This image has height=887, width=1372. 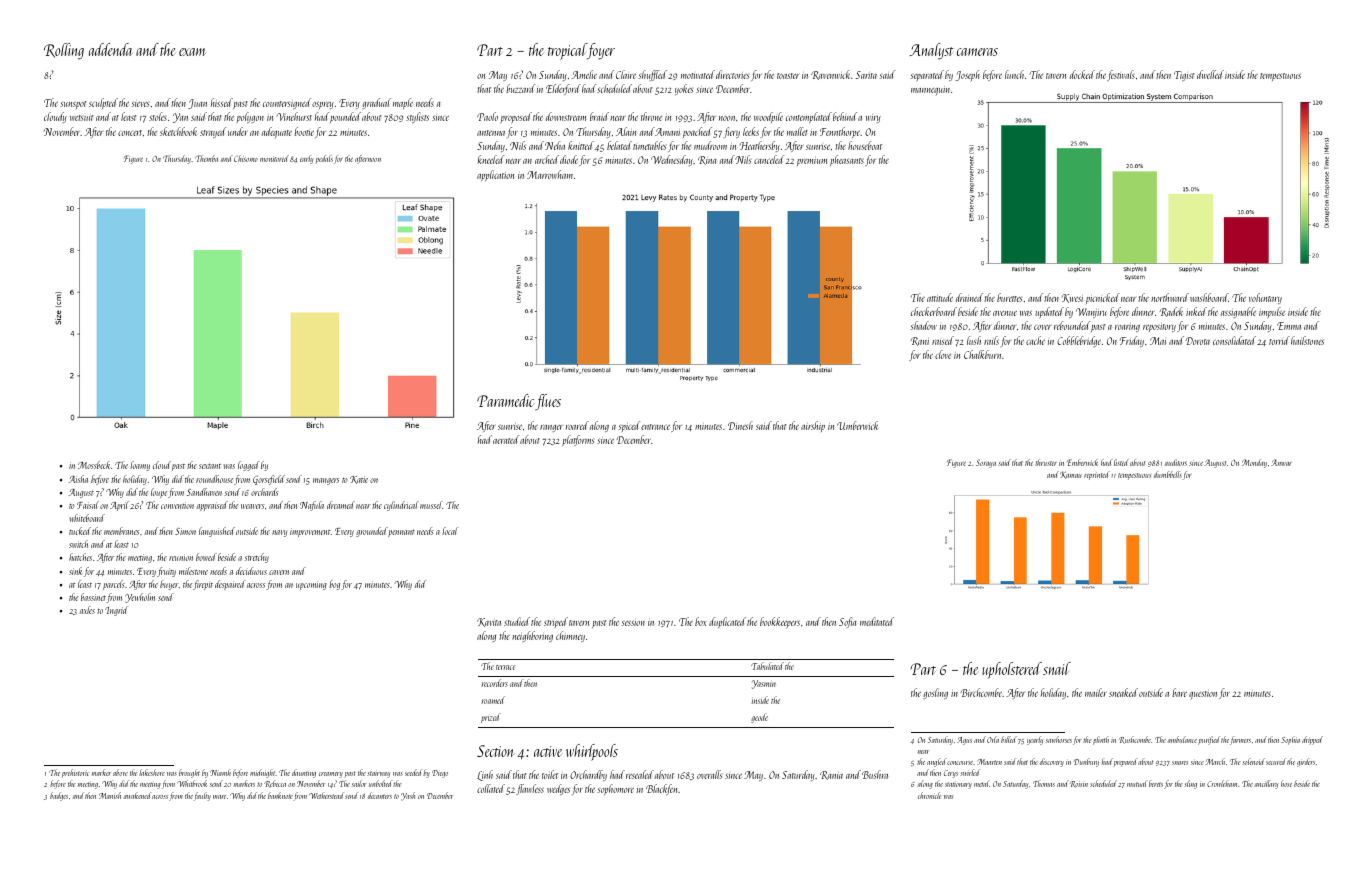 What do you see at coordinates (376, 103) in the image?
I see `gradual` at bounding box center [376, 103].
